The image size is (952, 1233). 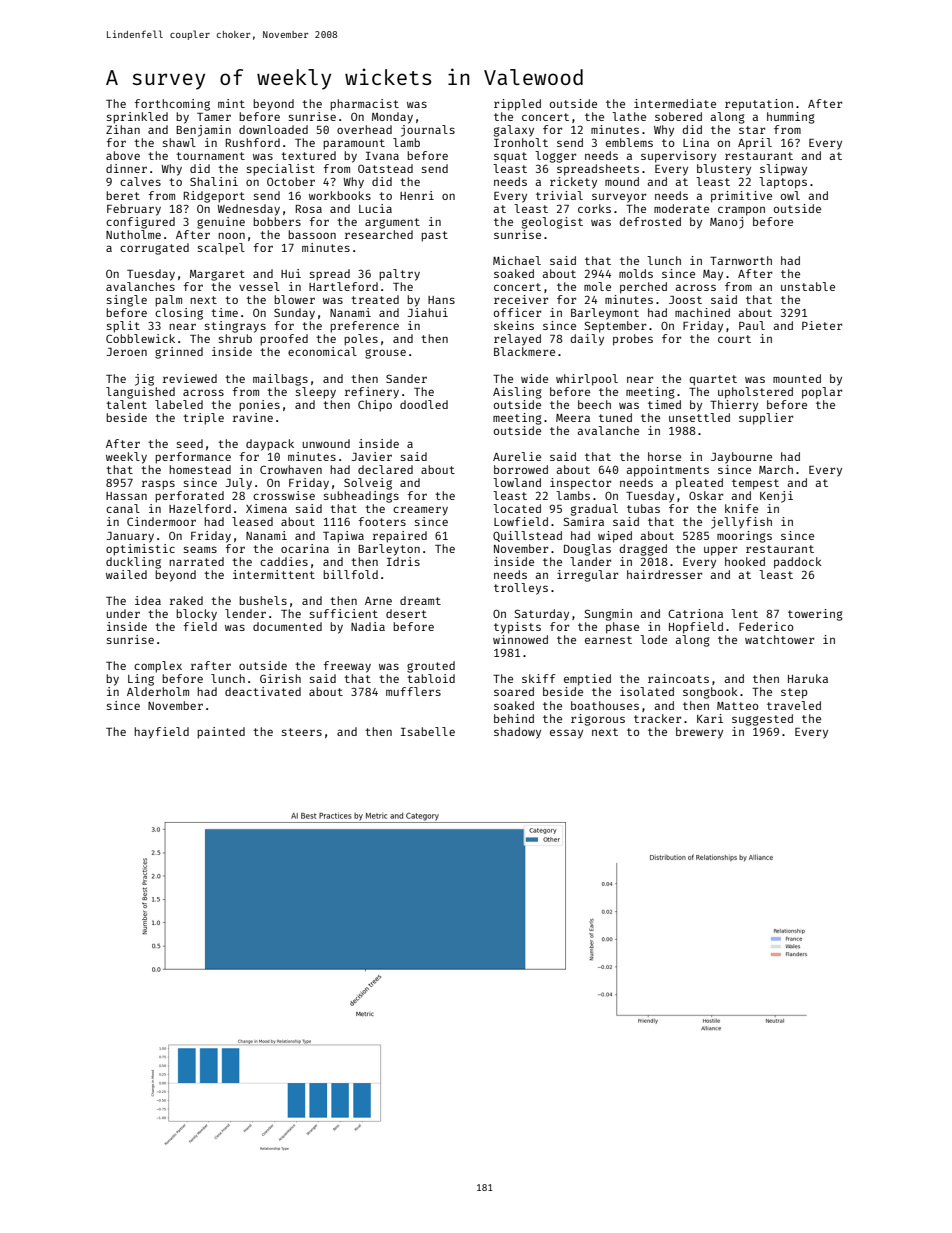 What do you see at coordinates (221, 733) in the screenshot?
I see `painted` at bounding box center [221, 733].
